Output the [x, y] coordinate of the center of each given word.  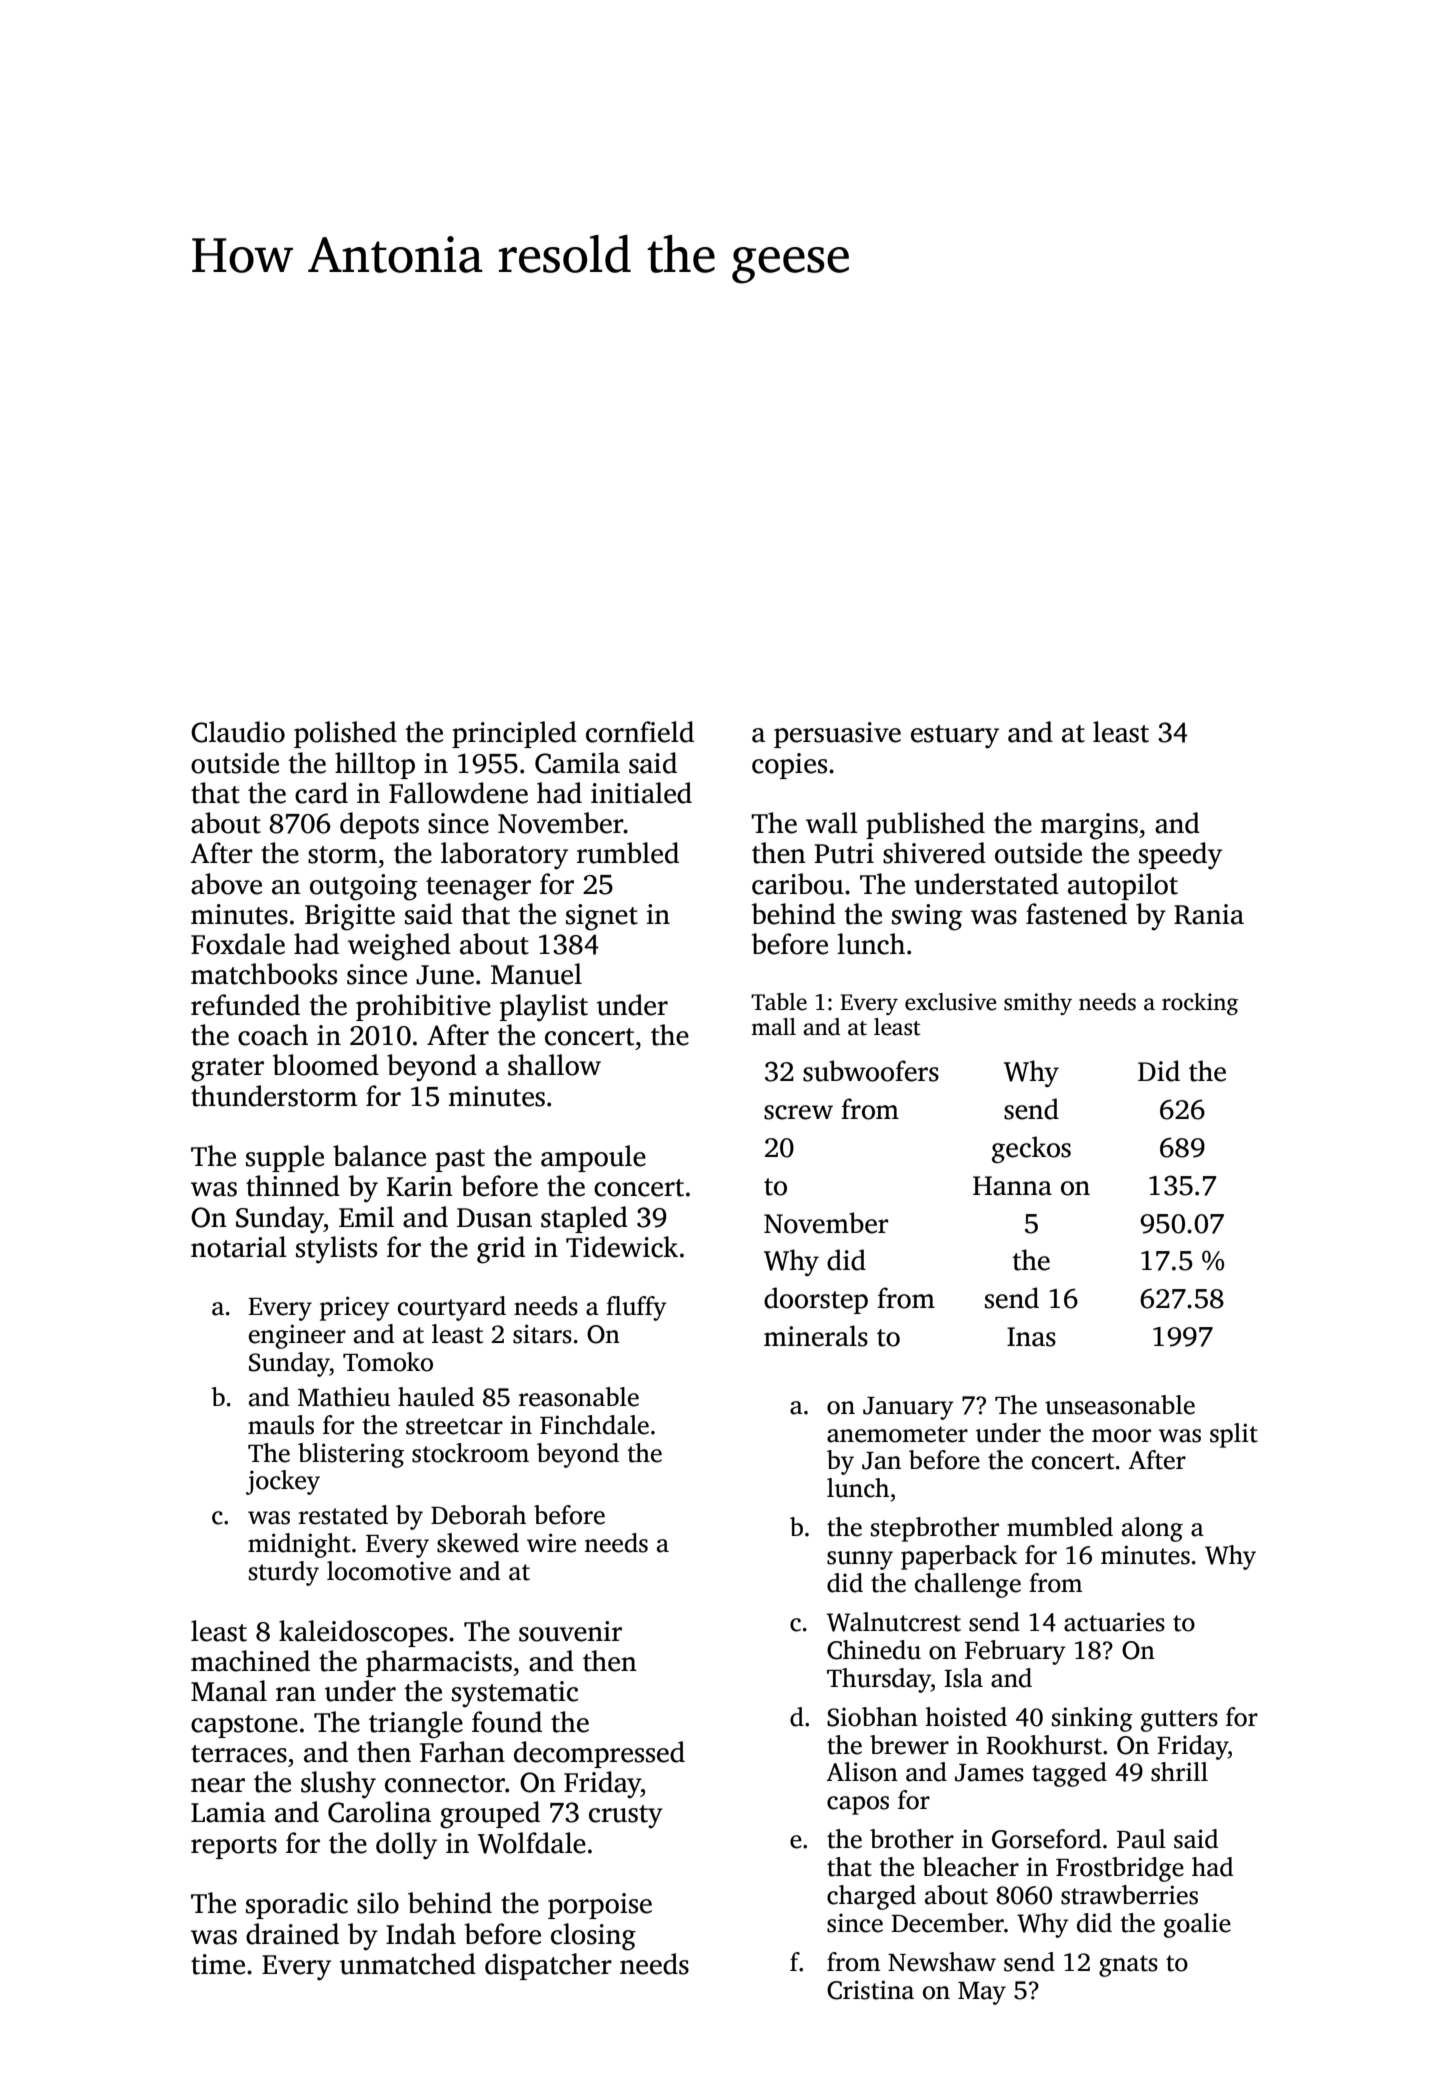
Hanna [1012, 1186]
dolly [406, 1846]
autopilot [1123, 886]
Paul [1141, 1839]
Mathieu [344, 1397]
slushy [338, 1785]
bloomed [326, 1065]
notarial [239, 1247]
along [1152, 1529]
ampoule [593, 1158]
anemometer [897, 1434]
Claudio [238, 732]
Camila [577, 763]
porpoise [600, 1906]
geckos [1031, 1149]
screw [798, 1112]
